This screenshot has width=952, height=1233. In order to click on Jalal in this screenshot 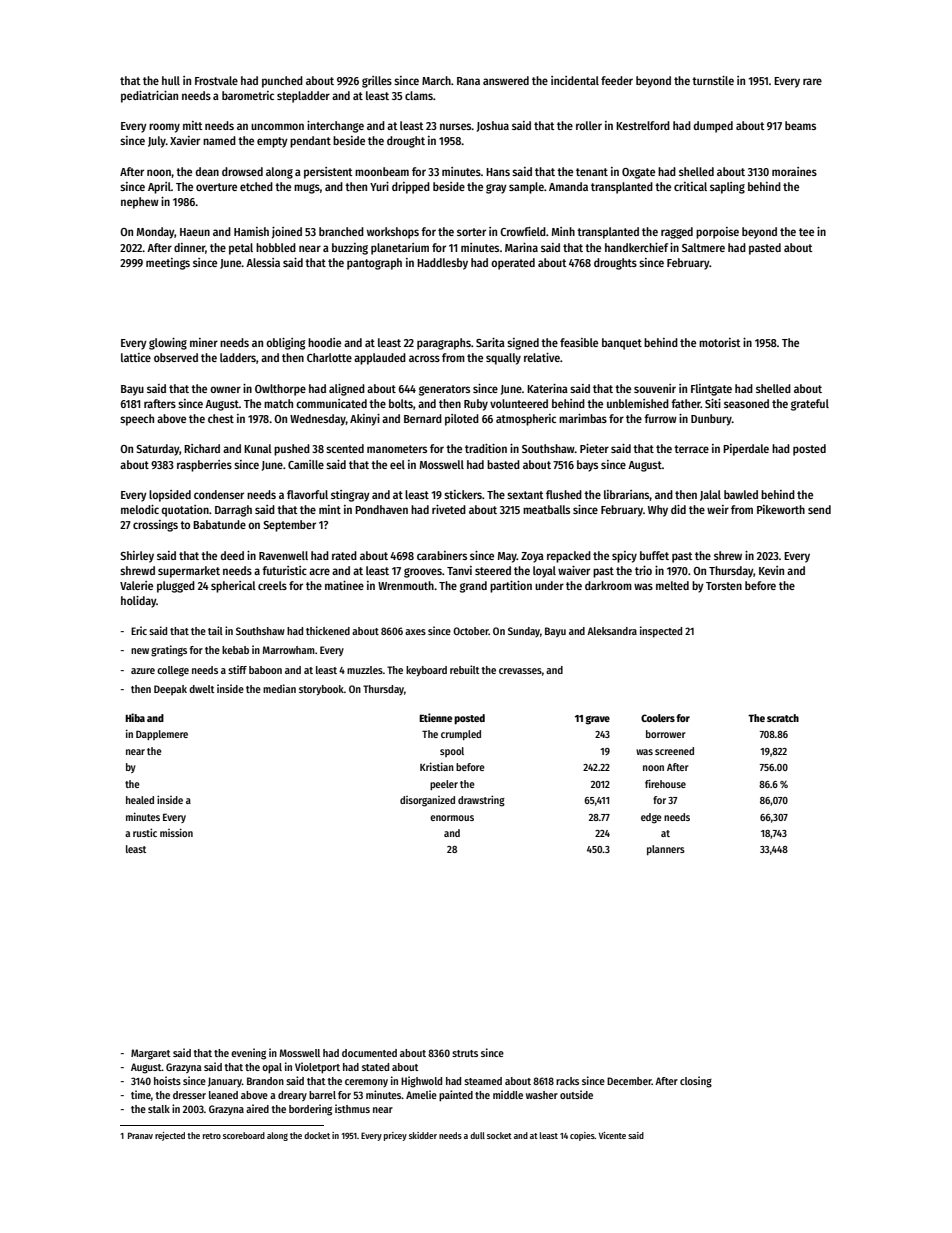, I will do `click(710, 495)`.
